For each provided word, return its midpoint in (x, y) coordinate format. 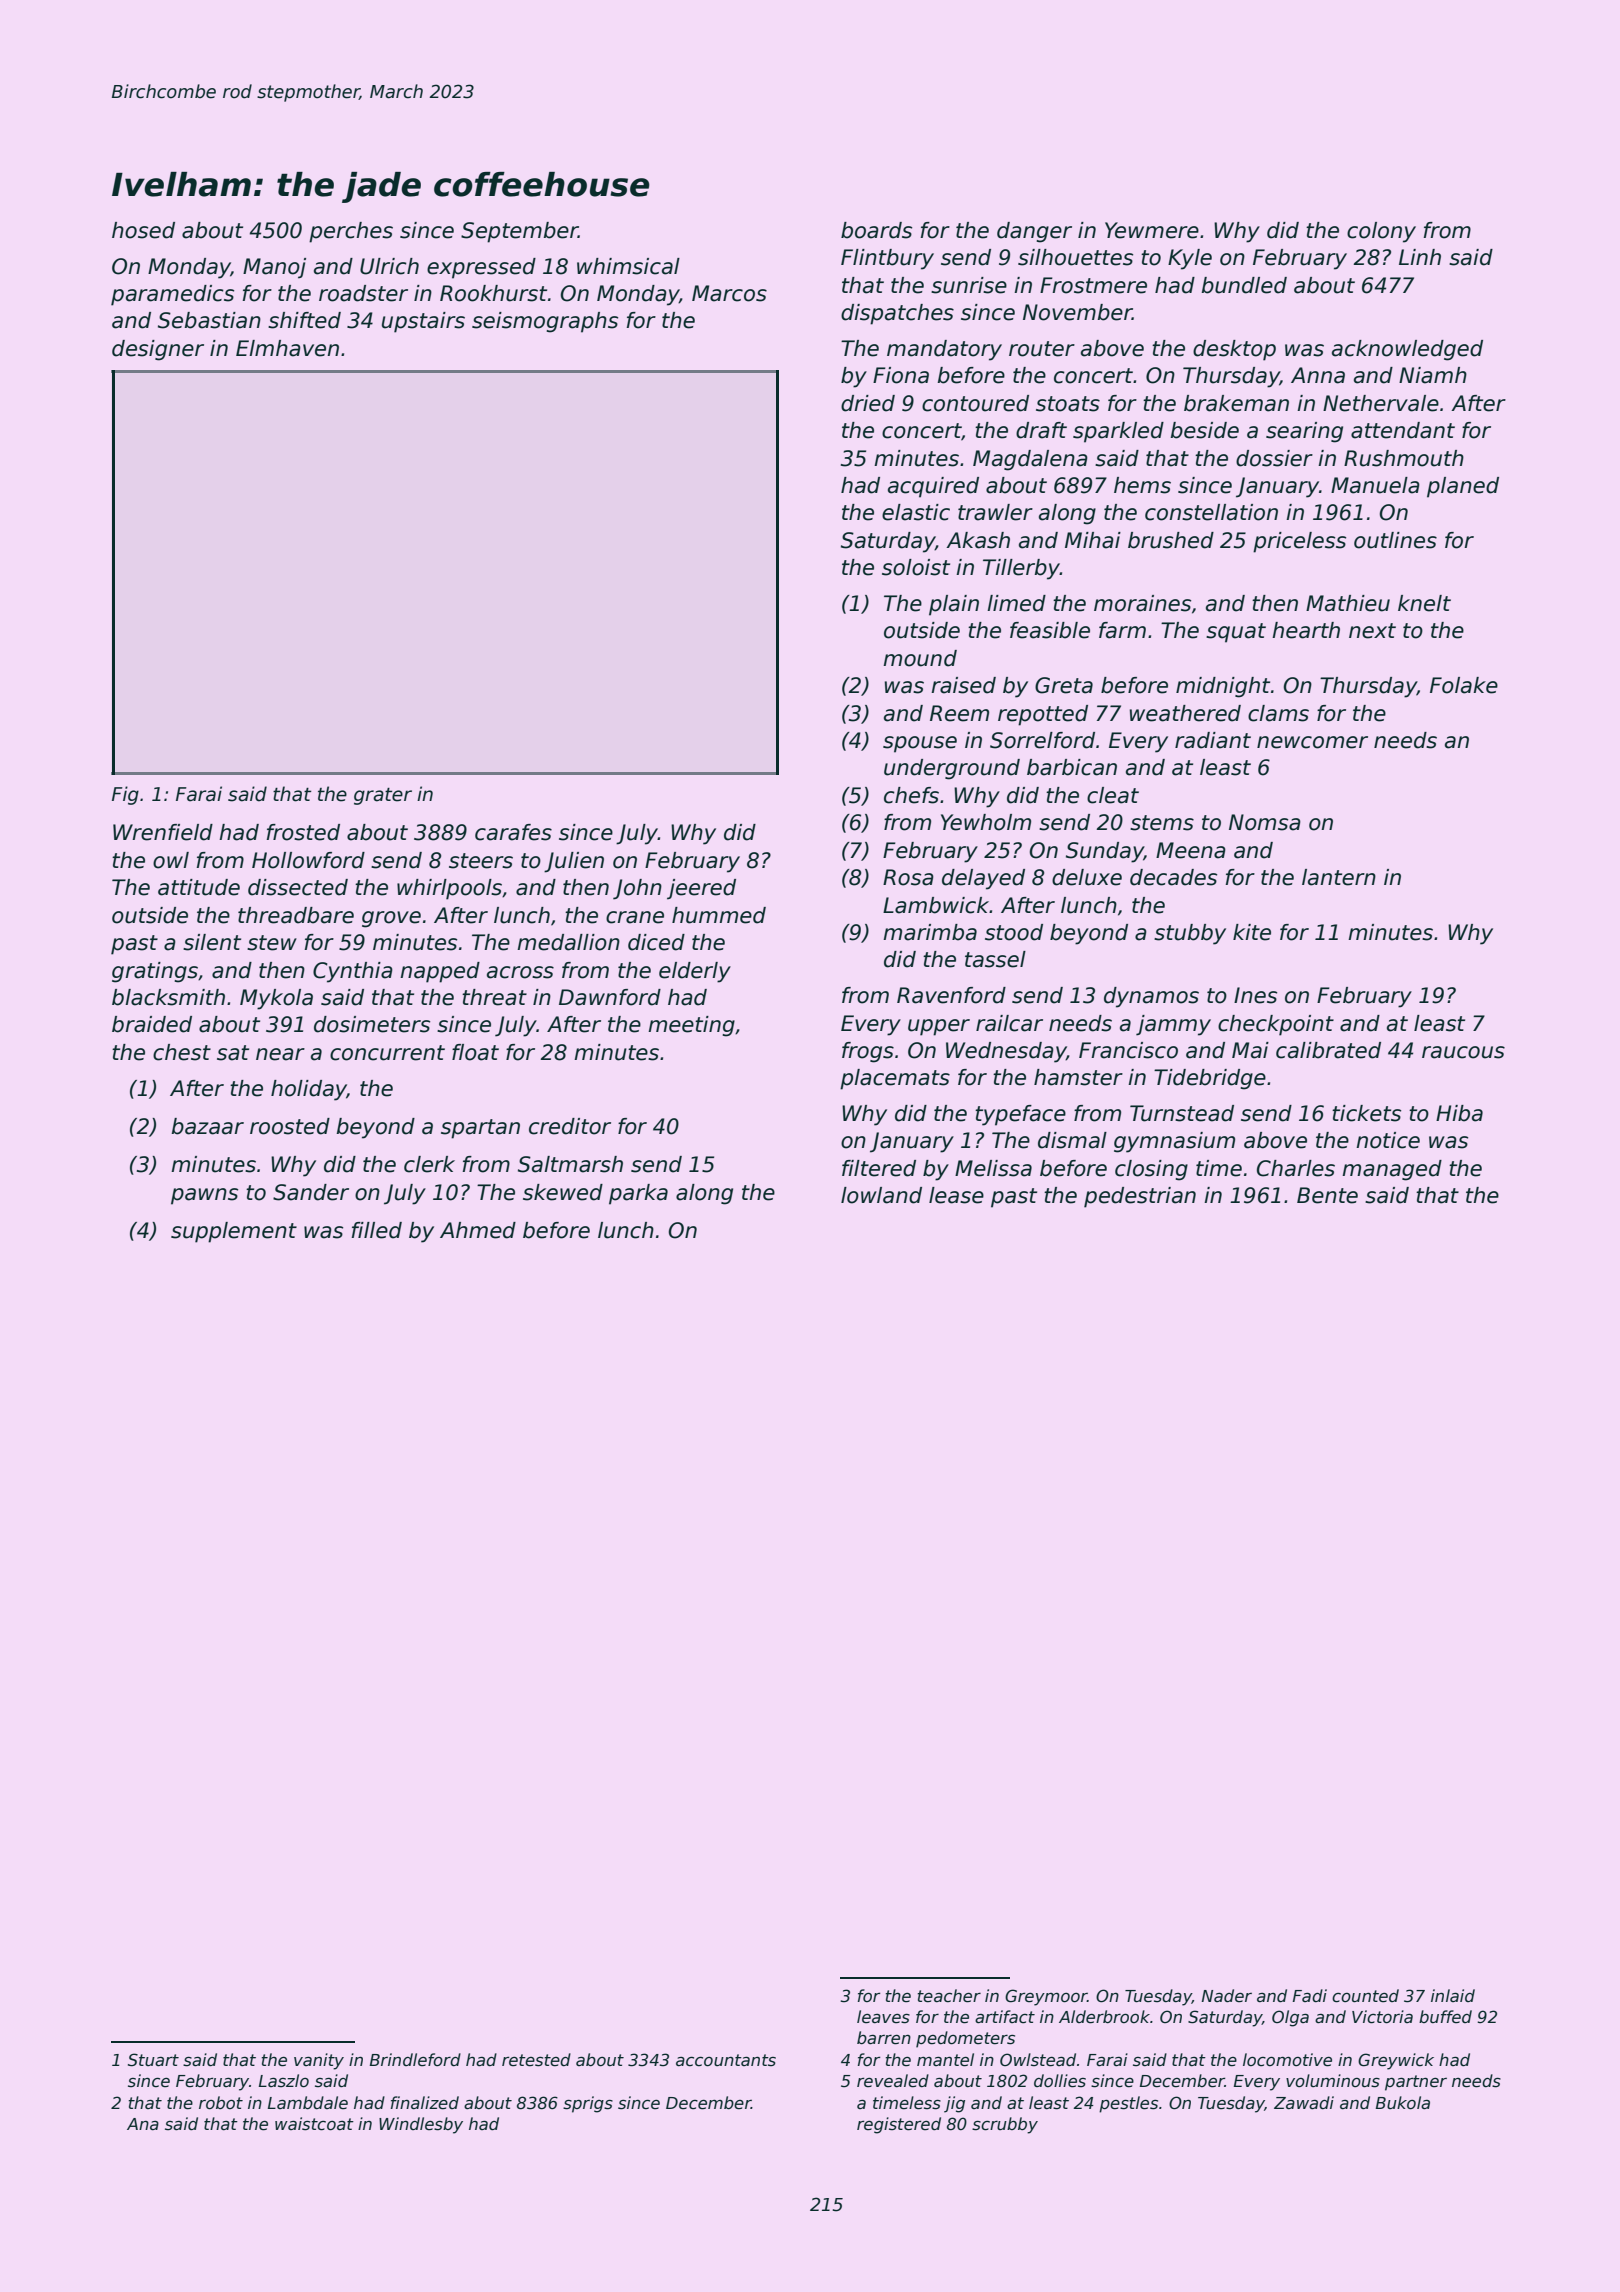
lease (956, 1195)
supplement (234, 1232)
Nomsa (1265, 822)
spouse (920, 744)
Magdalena (1030, 460)
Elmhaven (287, 348)
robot (221, 2103)
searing (1304, 432)
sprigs (588, 2104)
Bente (1327, 1195)
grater (383, 796)
